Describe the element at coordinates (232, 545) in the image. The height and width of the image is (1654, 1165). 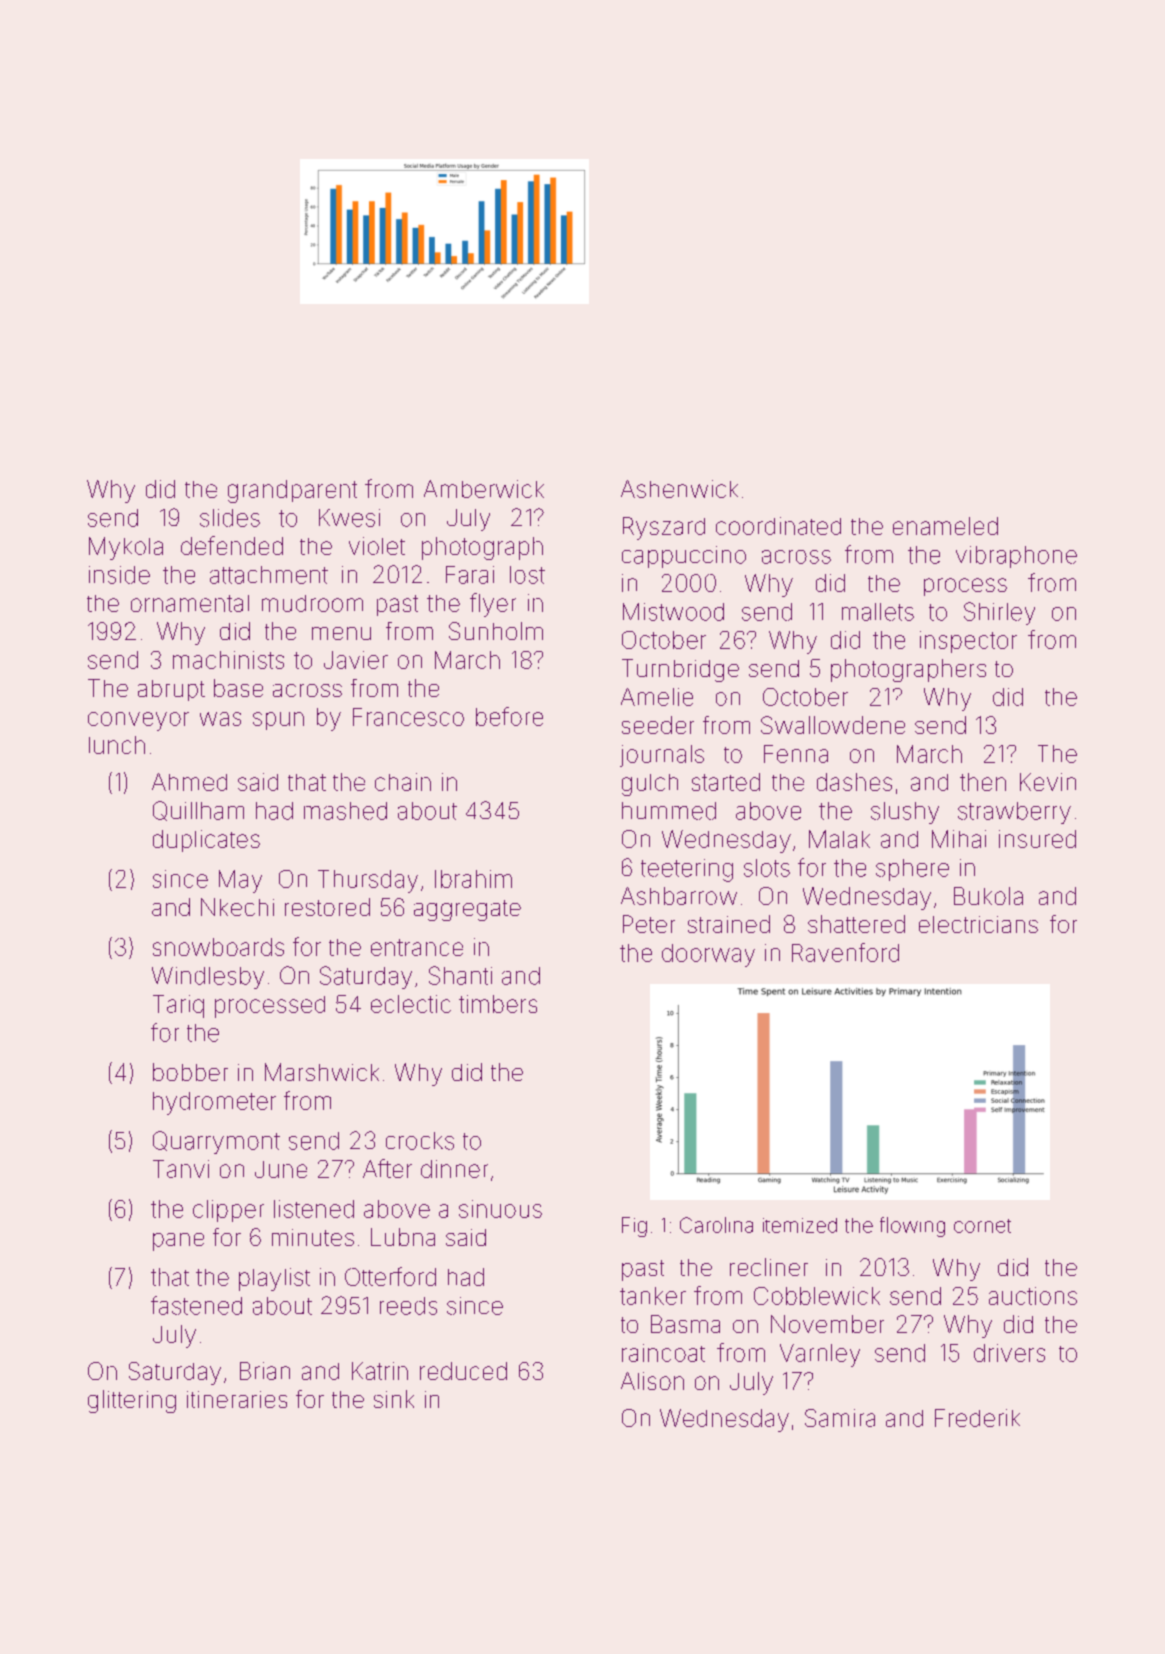
I see `defended` at that location.
